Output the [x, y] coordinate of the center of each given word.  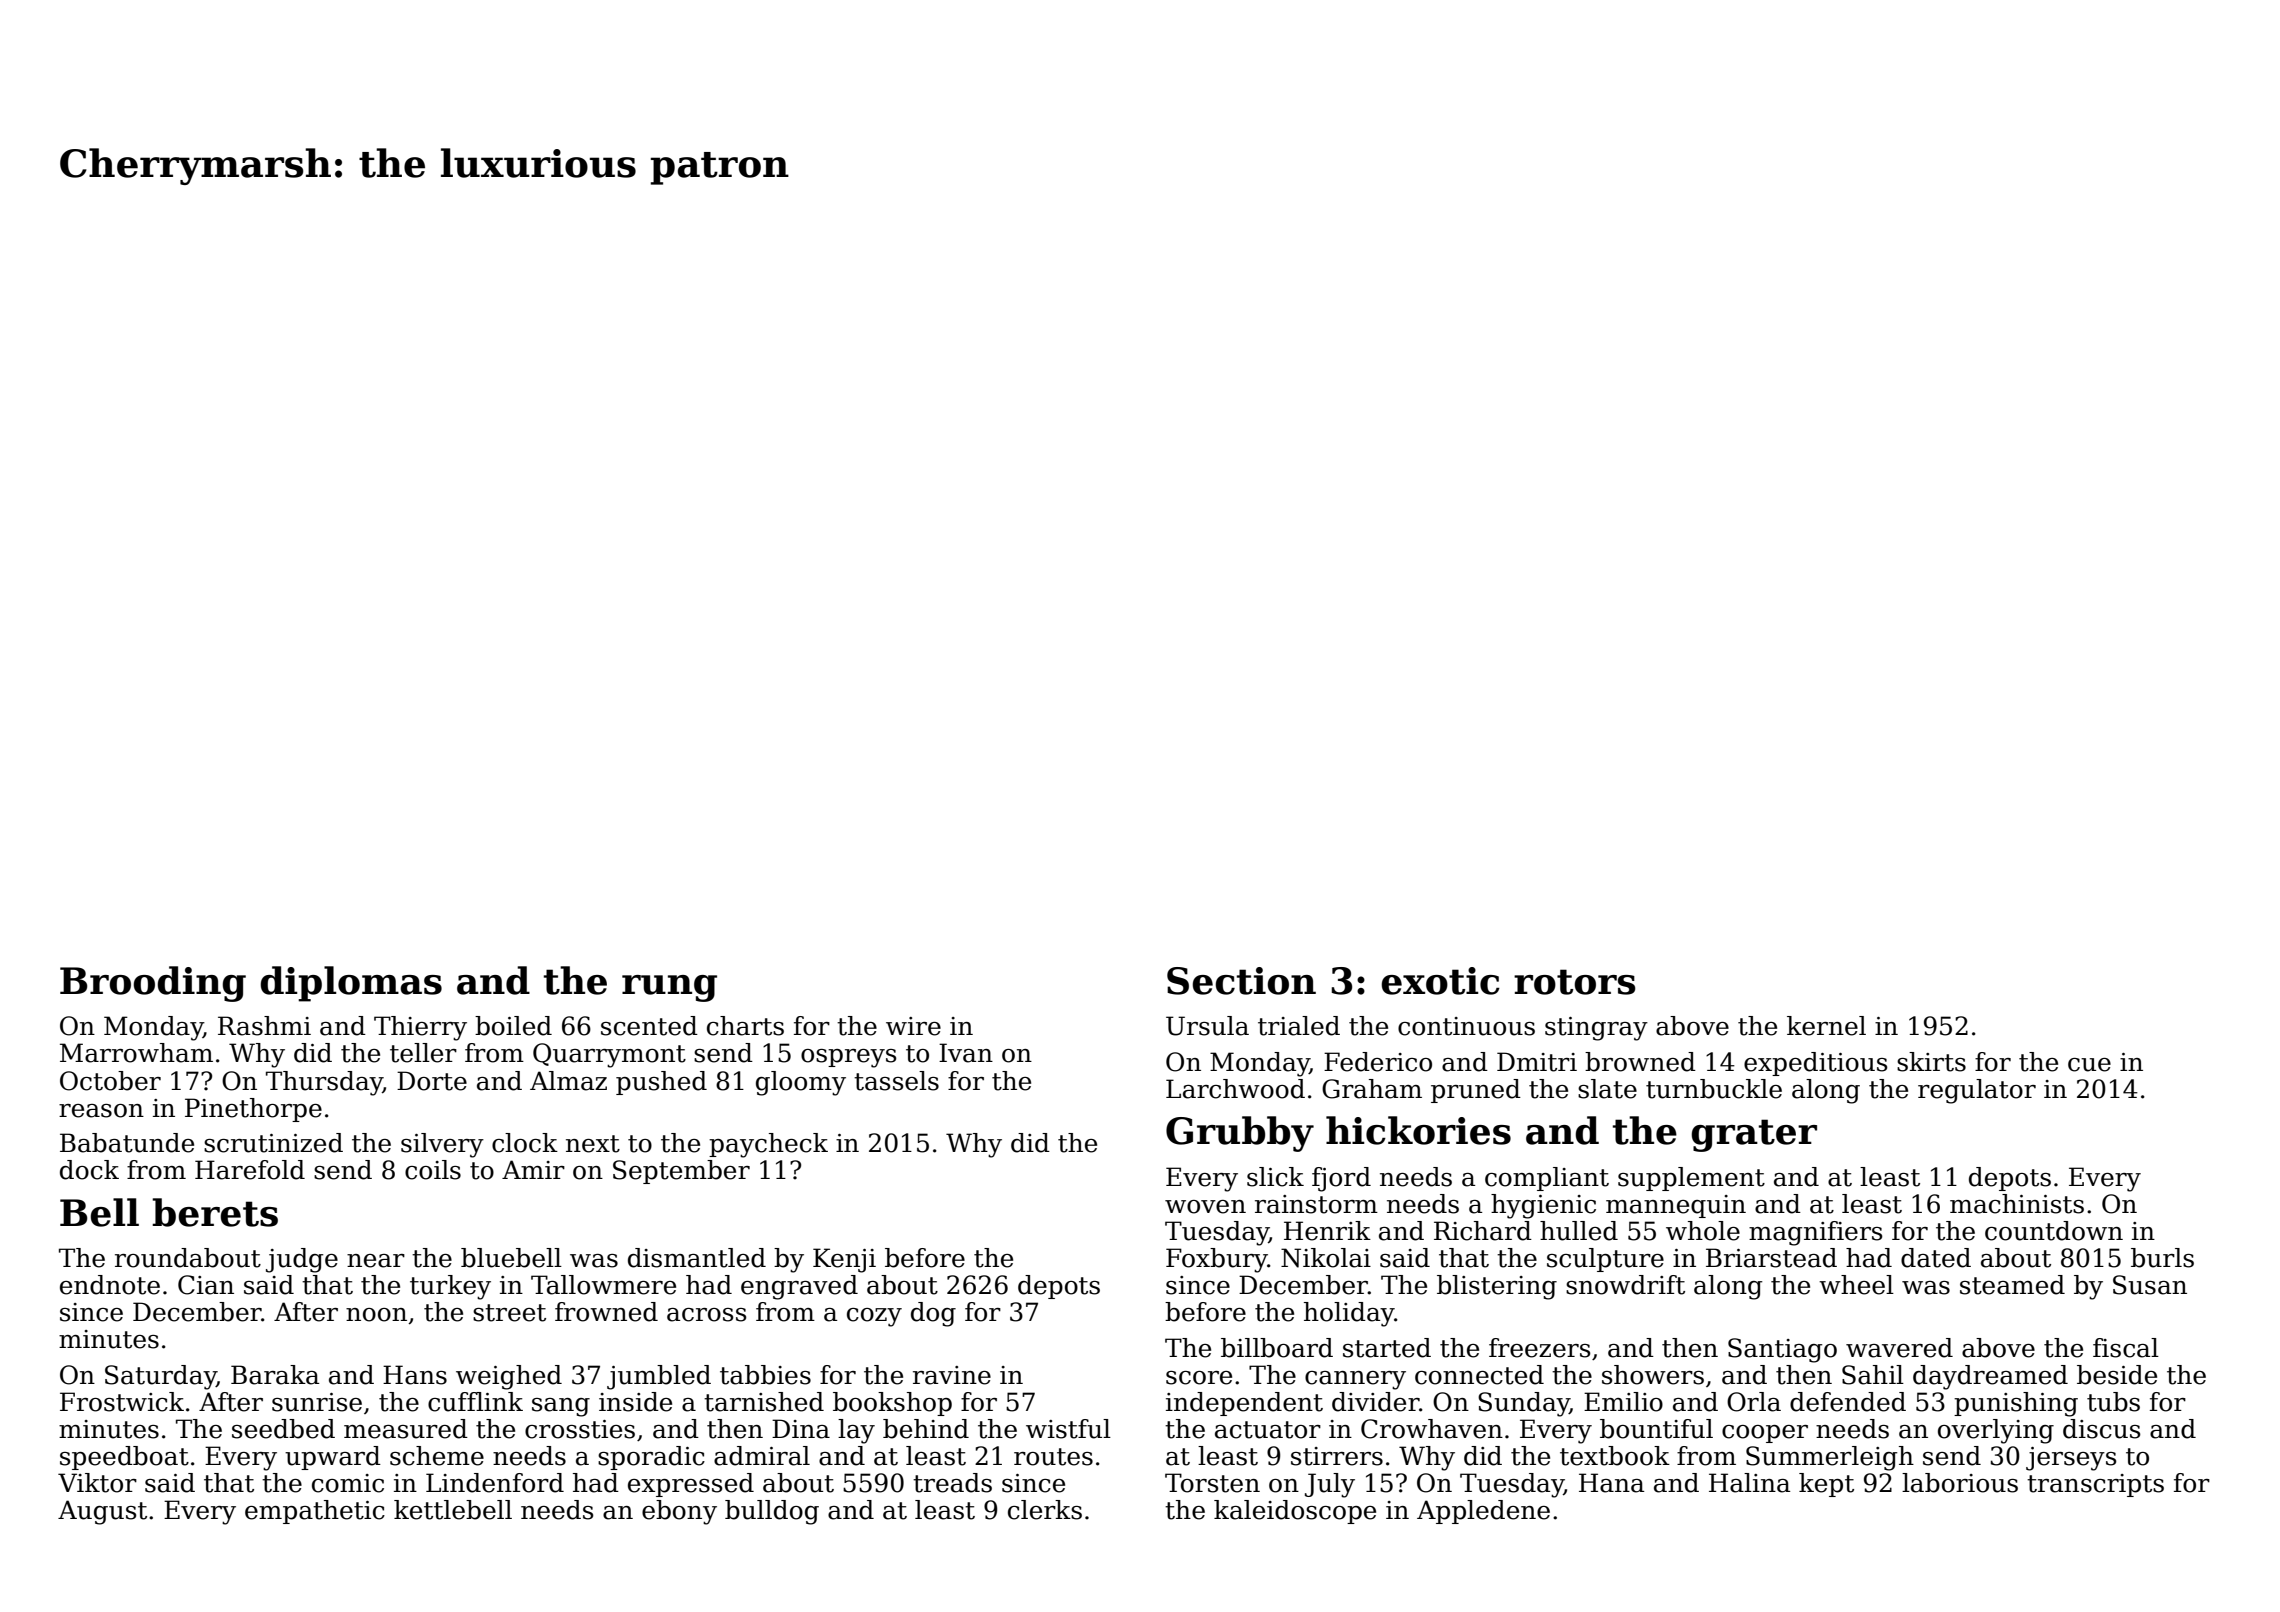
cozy [874, 1317]
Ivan [966, 1053]
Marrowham [136, 1053]
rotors [1575, 982]
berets [215, 1212]
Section [1241, 981]
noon [376, 1315]
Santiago [1782, 1350]
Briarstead [1771, 1258]
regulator [1977, 1091]
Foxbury [1217, 1260]
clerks [1045, 1510]
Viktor [97, 1483]
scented [649, 1026]
